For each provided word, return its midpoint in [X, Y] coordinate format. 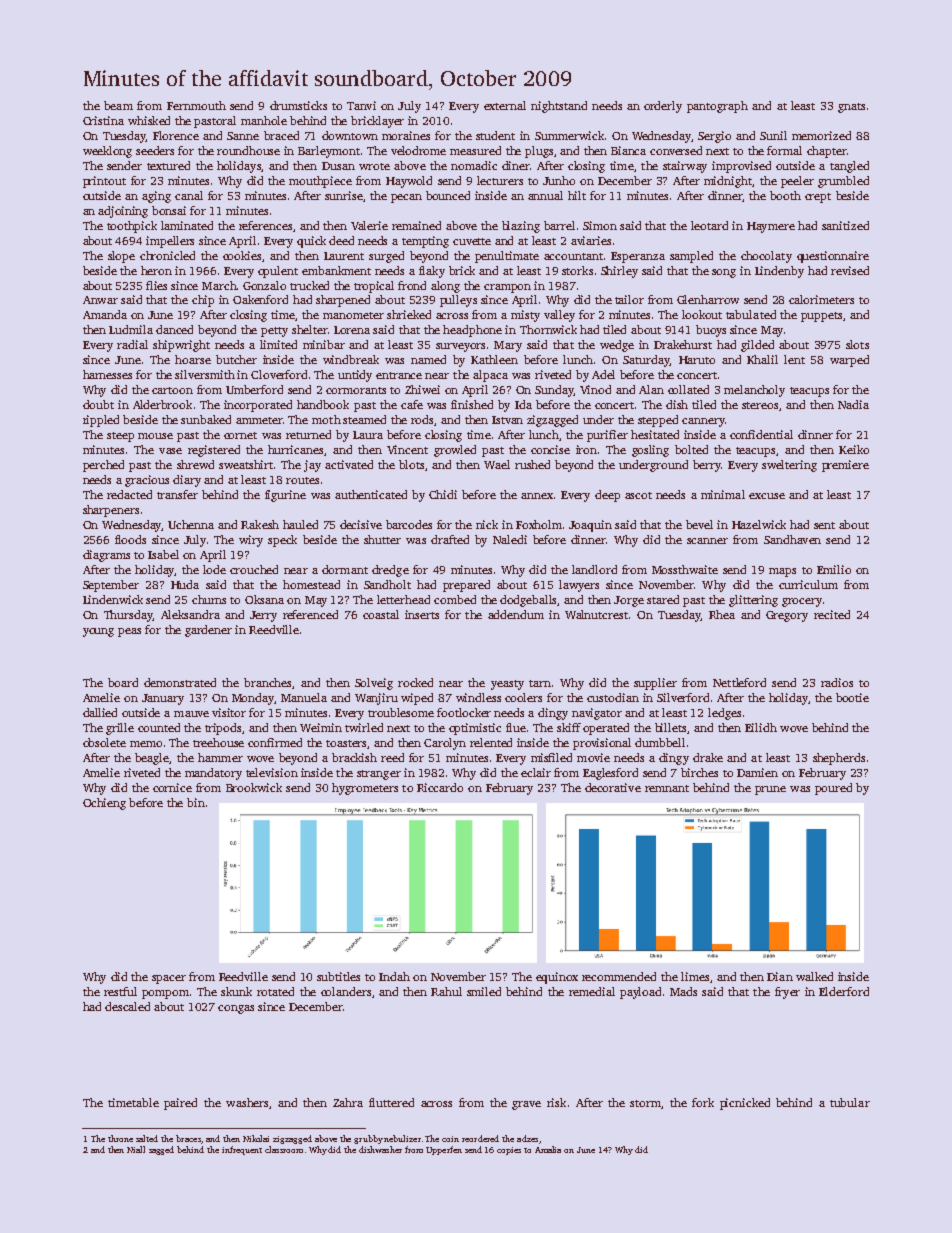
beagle [152, 759]
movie [593, 757]
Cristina [103, 120]
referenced [310, 614]
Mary [508, 346]
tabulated [751, 314]
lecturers [500, 180]
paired [180, 1104]
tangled [849, 167]
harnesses [107, 374]
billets [670, 727]
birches [699, 772]
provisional [602, 744]
